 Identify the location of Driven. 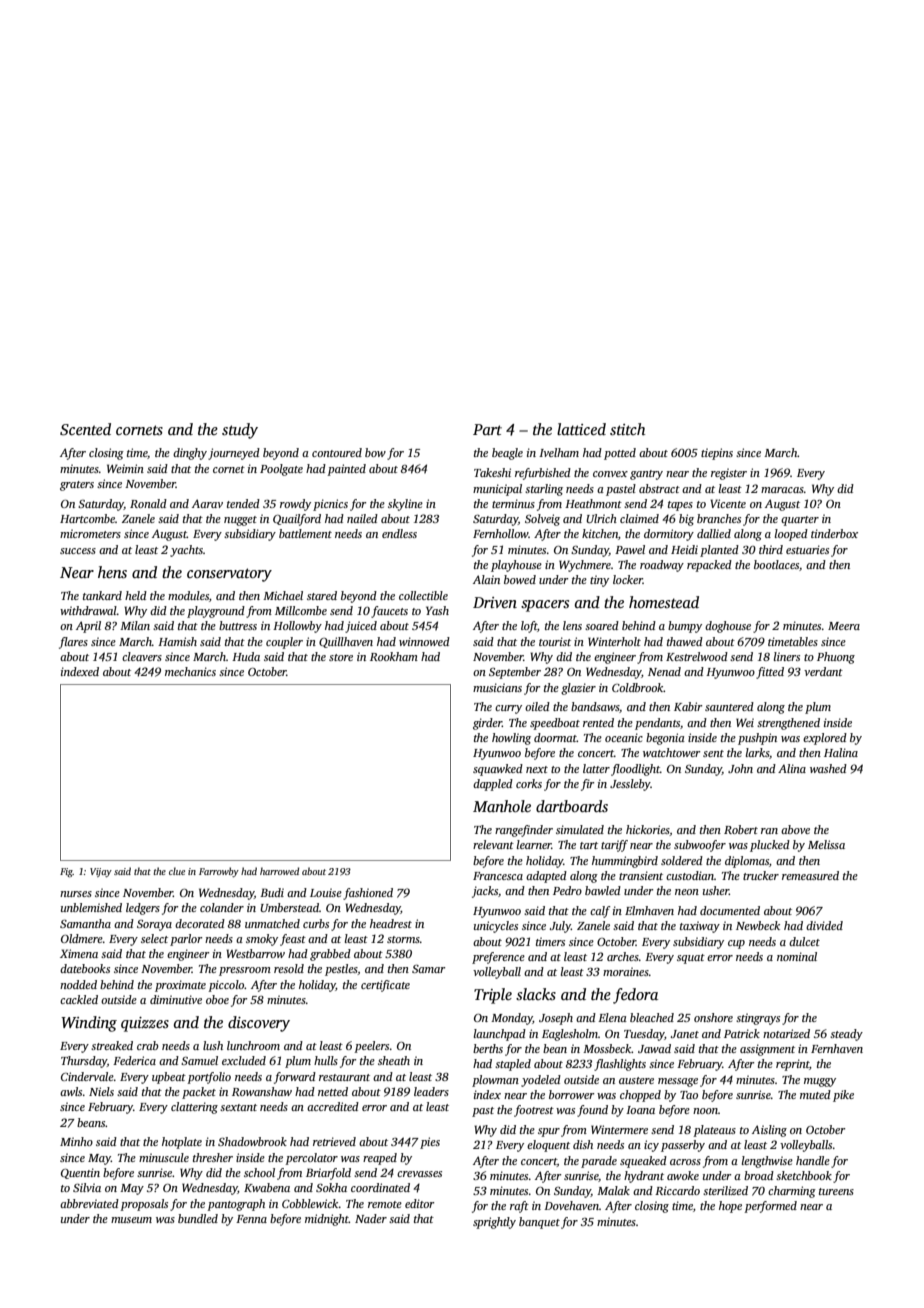
(495, 602).
